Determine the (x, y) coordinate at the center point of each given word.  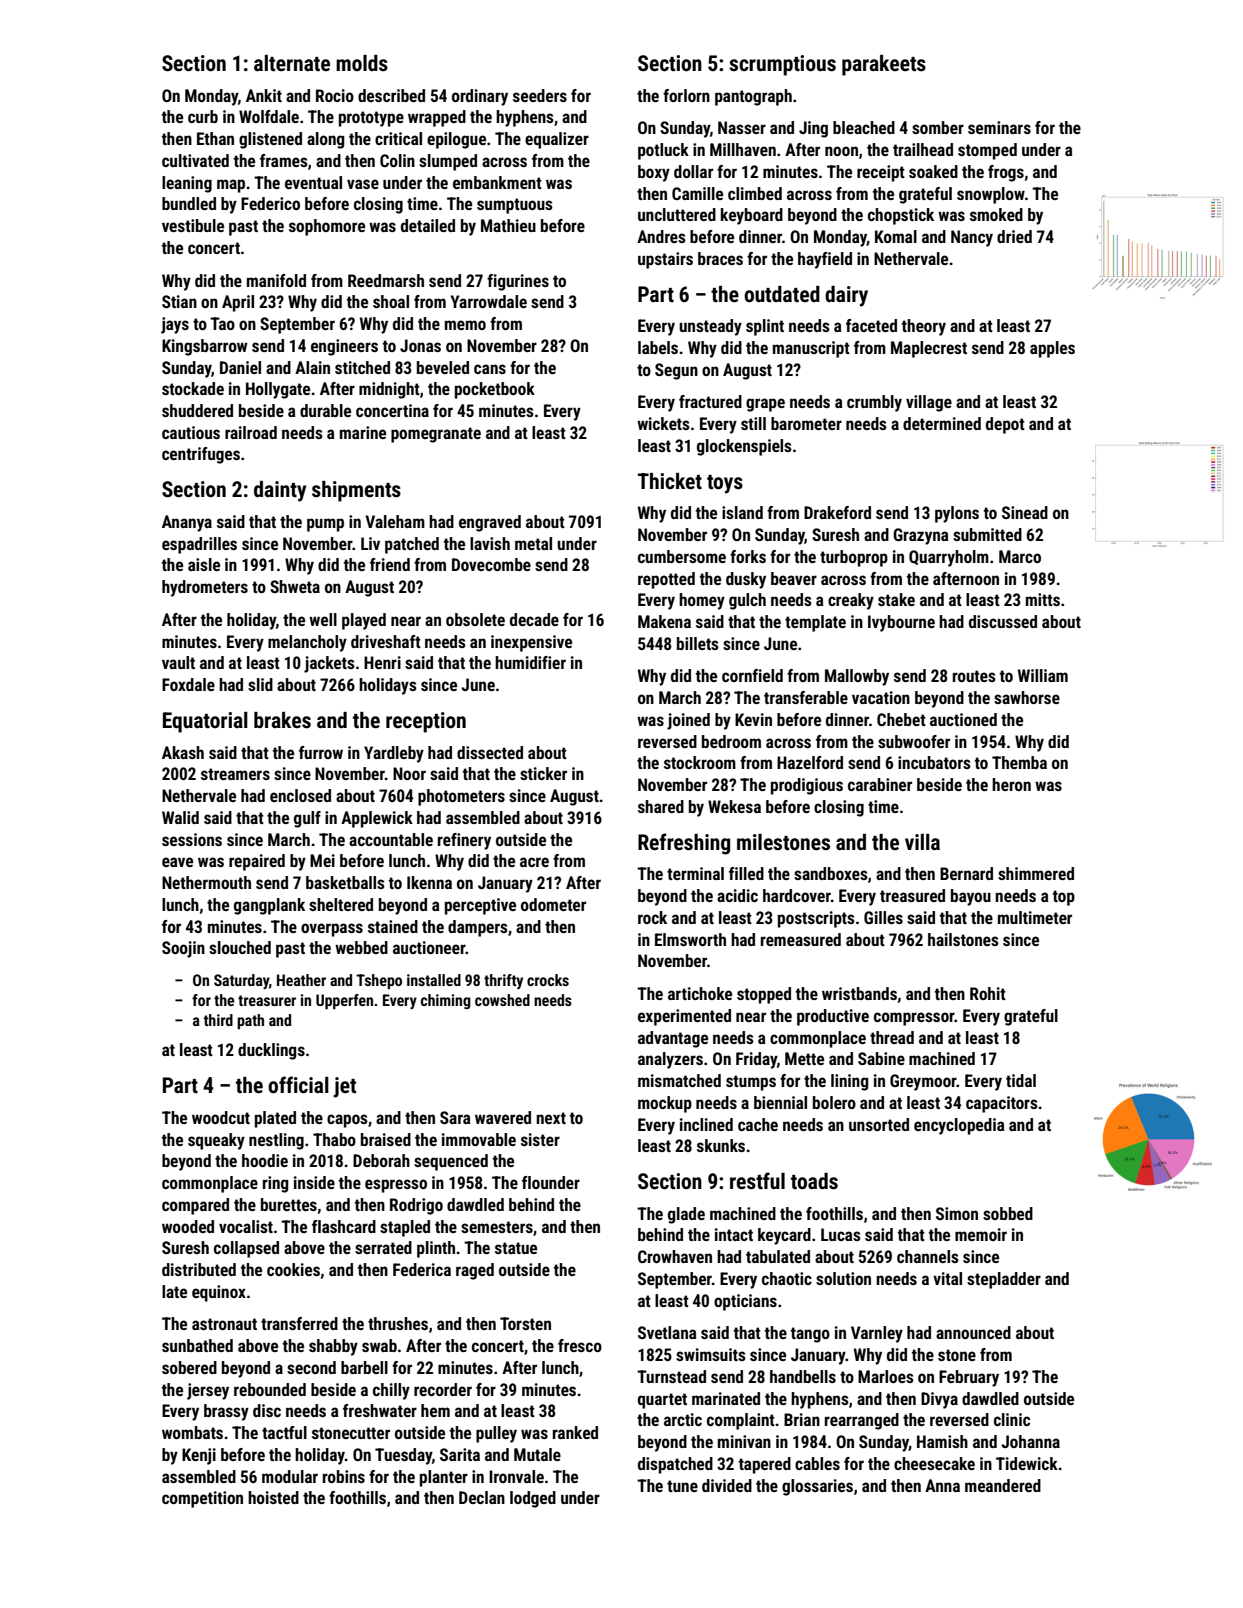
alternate (292, 63)
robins (344, 1476)
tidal (1021, 1080)
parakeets (884, 65)
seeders (540, 95)
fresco (580, 1345)
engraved (490, 523)
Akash (183, 752)
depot (1005, 425)
